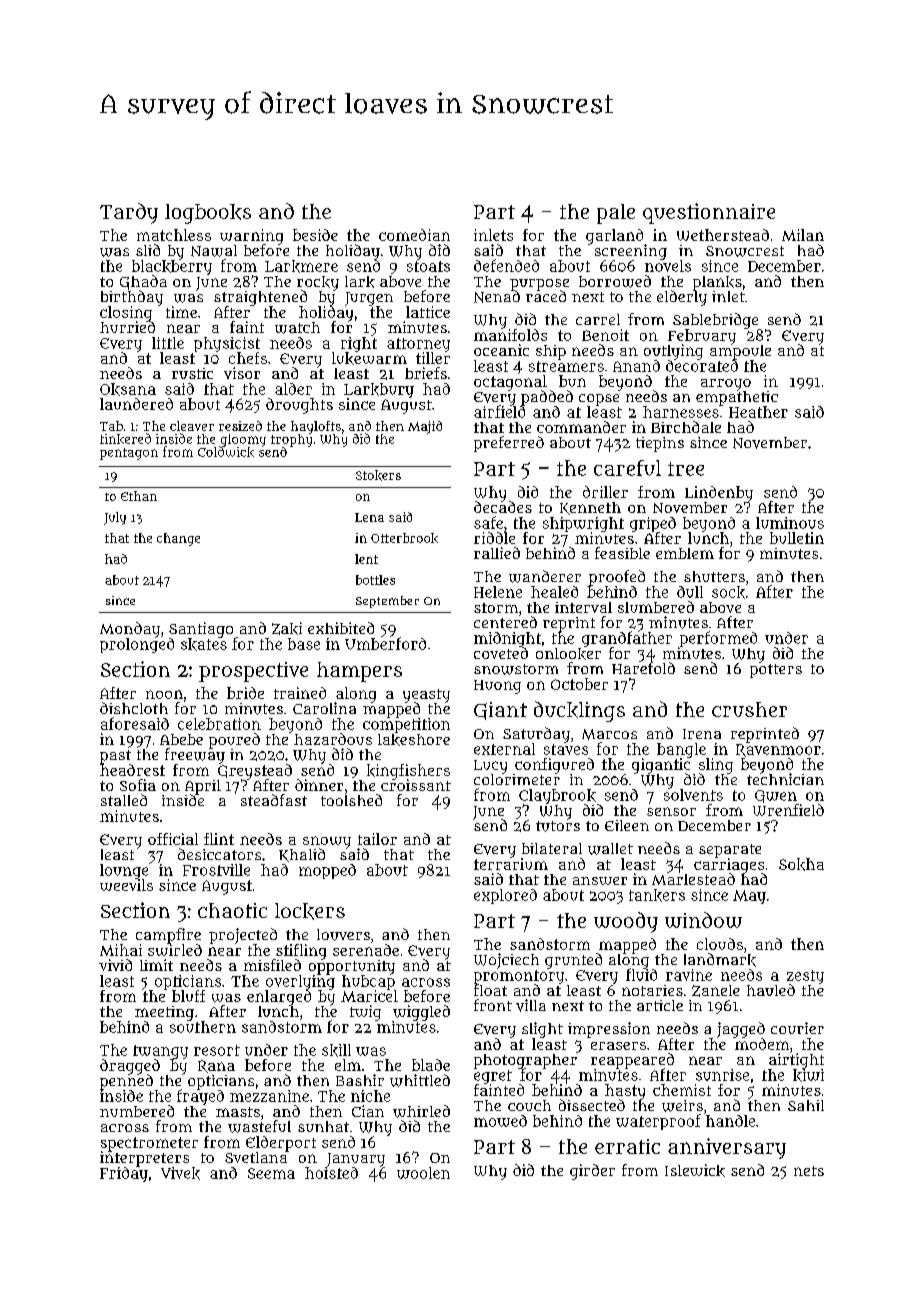 This page has width=924, height=1308. I want to click on Ethan, so click(139, 496).
